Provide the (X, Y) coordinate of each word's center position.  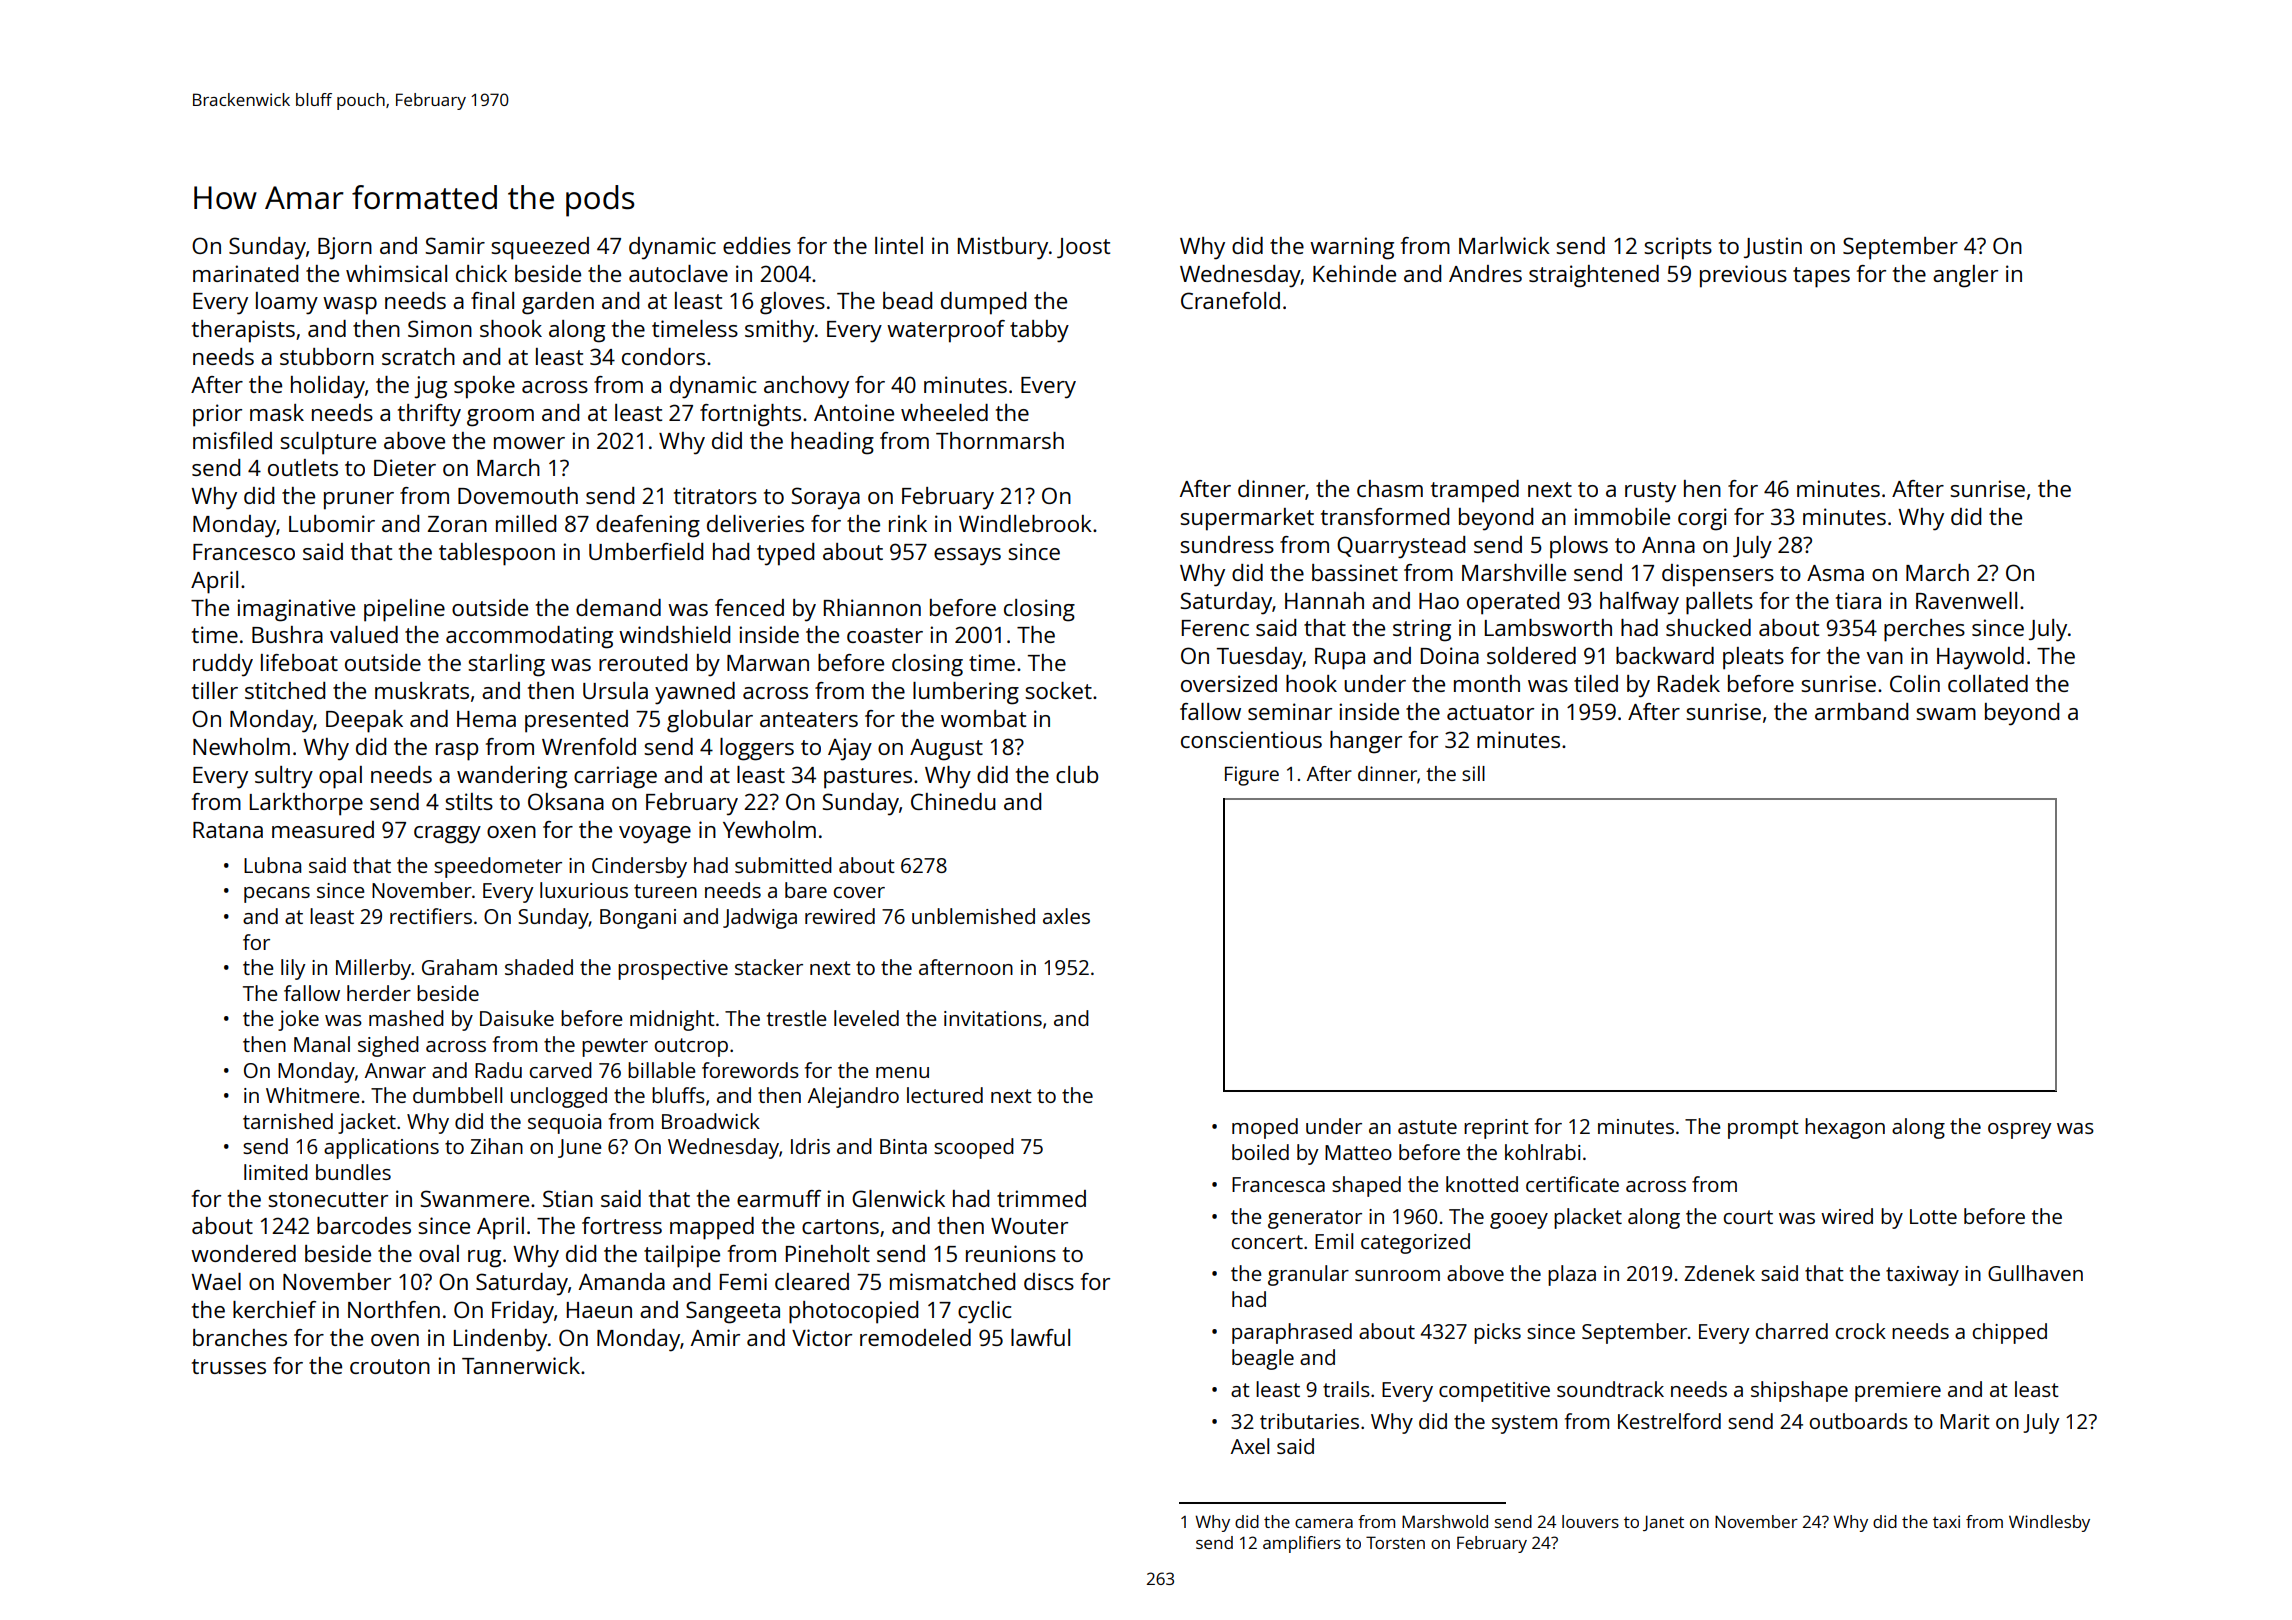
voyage (655, 835)
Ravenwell (1966, 600)
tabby (1039, 331)
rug (484, 1259)
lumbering (966, 693)
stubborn (327, 356)
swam (1946, 714)
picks (1497, 1333)
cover (859, 892)
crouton (390, 1366)
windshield (674, 634)
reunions (1011, 1253)
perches (1924, 630)
